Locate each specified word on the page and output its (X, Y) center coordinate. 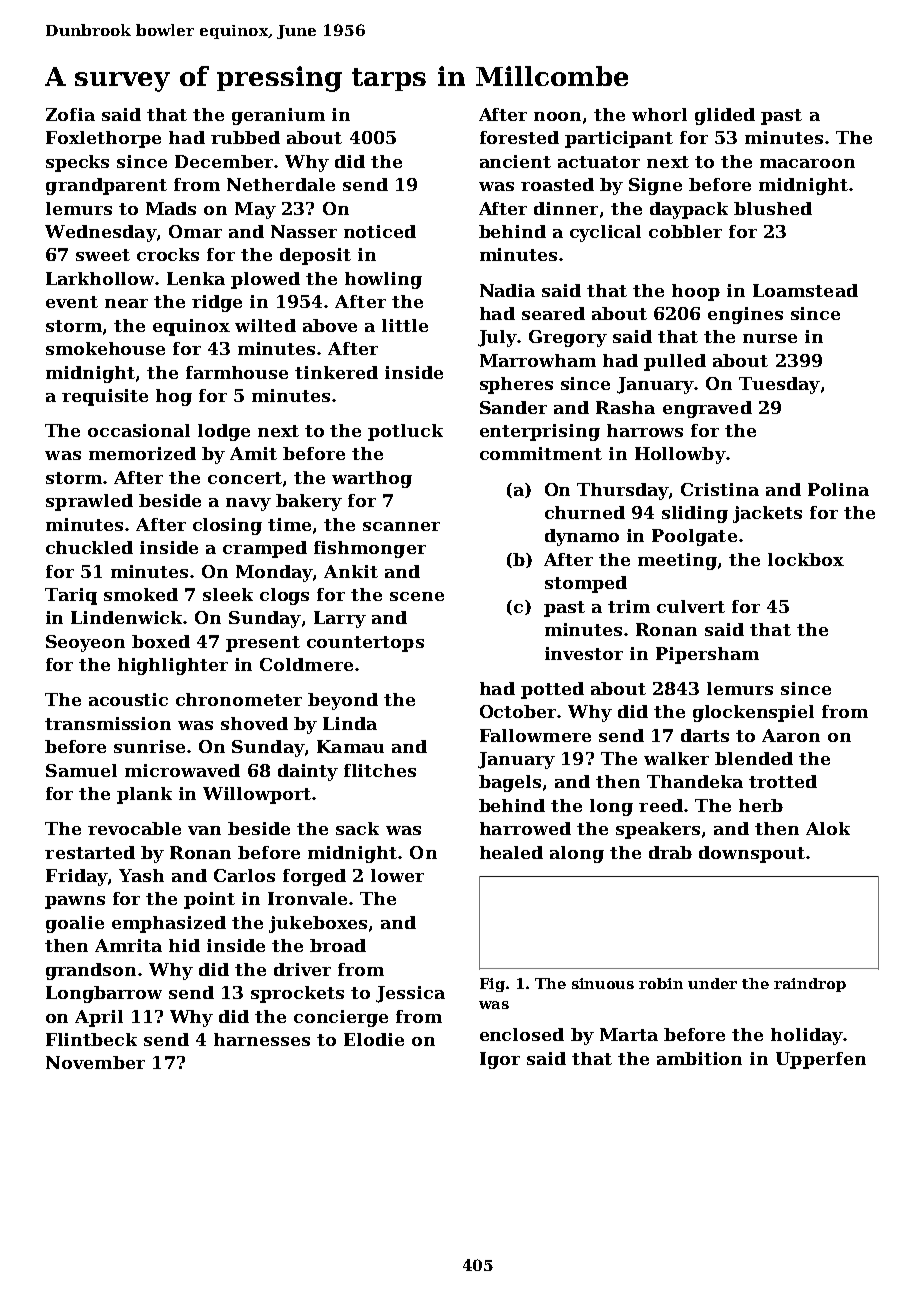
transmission (108, 723)
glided (725, 116)
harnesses (262, 1039)
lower (397, 875)
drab (670, 852)
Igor (500, 1060)
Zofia (70, 114)
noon (557, 116)
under (712, 983)
